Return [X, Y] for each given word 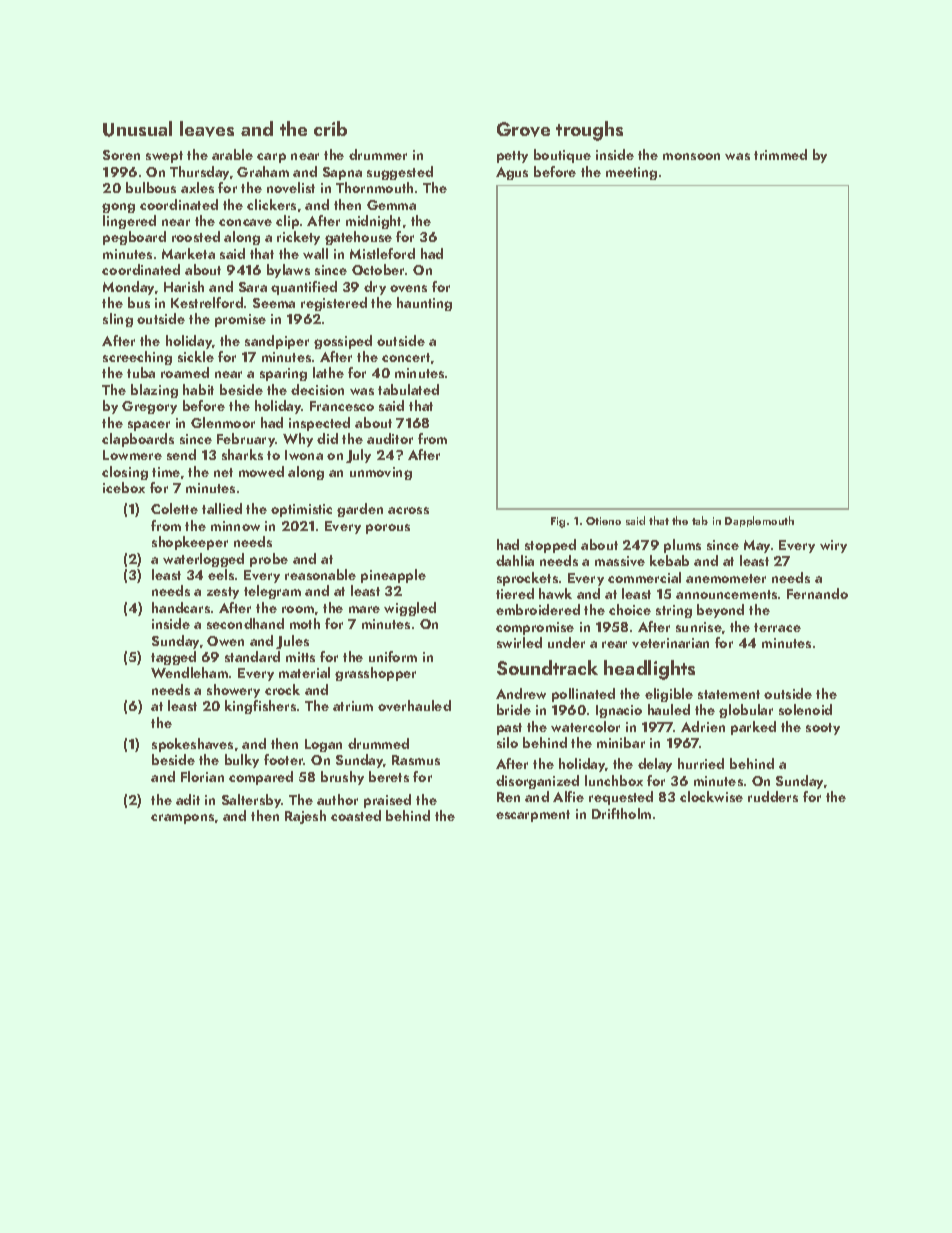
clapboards [138, 440]
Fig [558, 522]
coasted [356, 815]
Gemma [391, 205]
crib [330, 128]
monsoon [691, 156]
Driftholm [621, 813]
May [757, 546]
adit [188, 799]
